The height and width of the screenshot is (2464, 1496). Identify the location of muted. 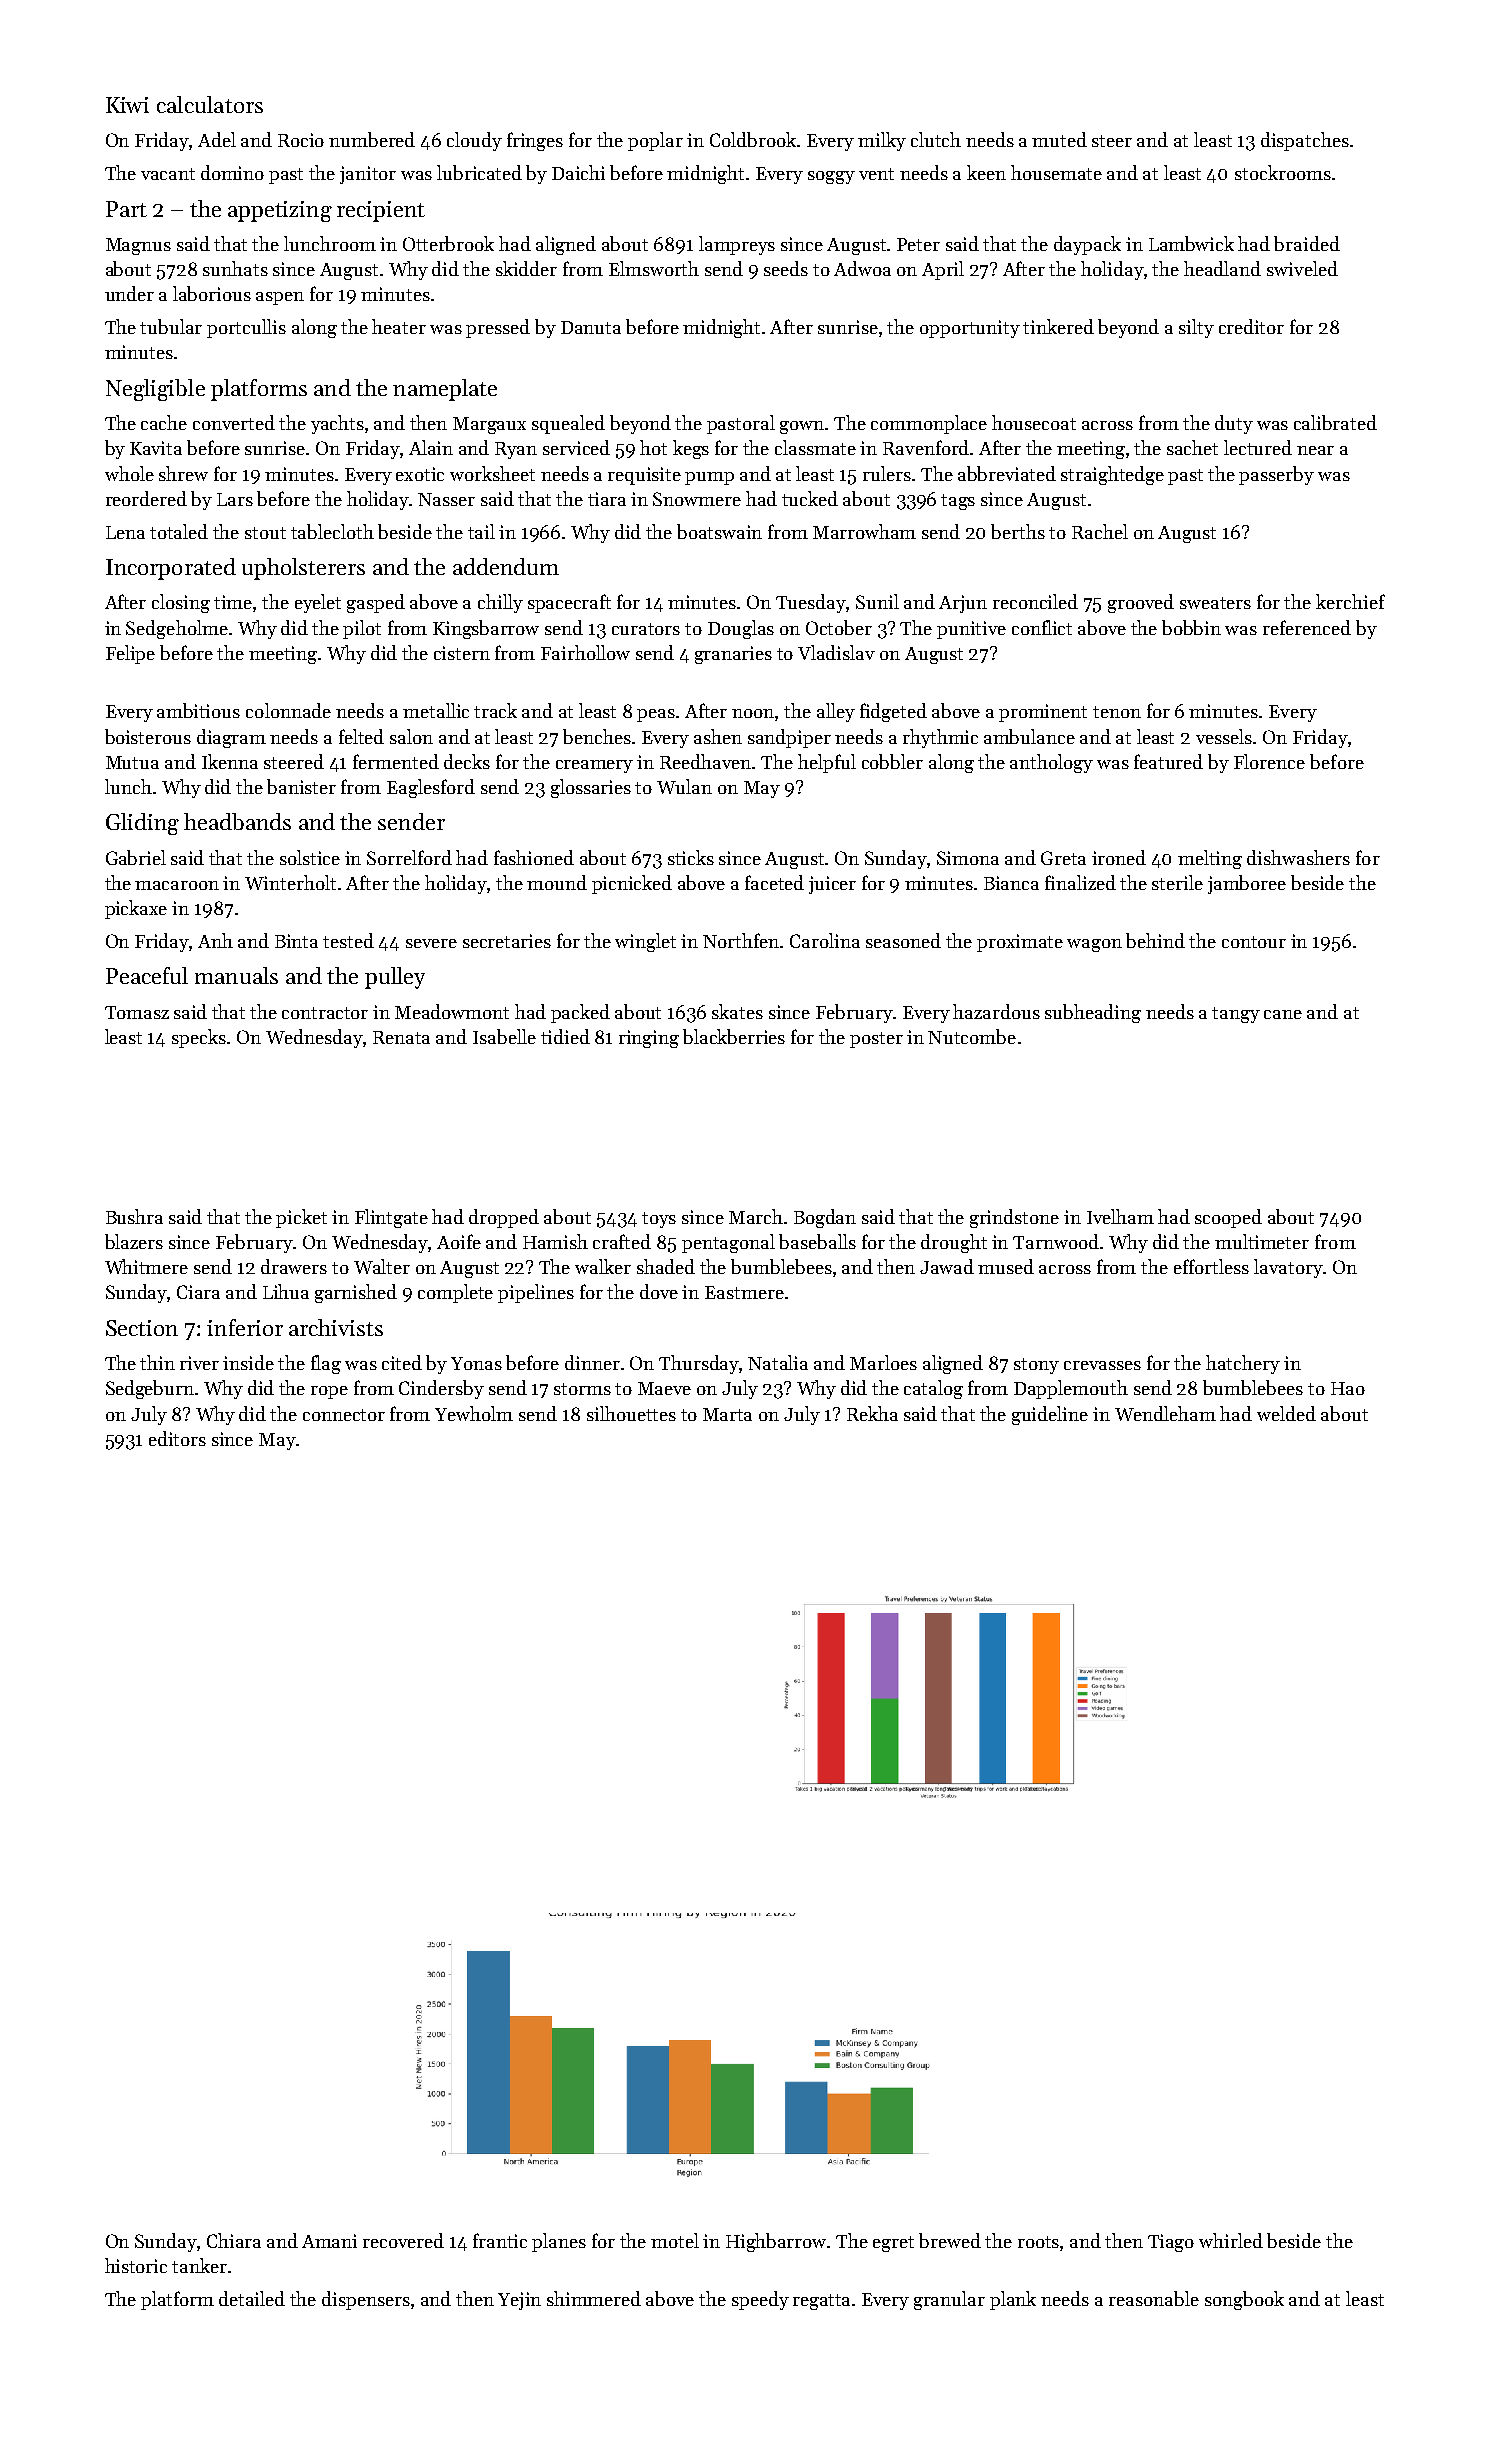
(1059, 139).
